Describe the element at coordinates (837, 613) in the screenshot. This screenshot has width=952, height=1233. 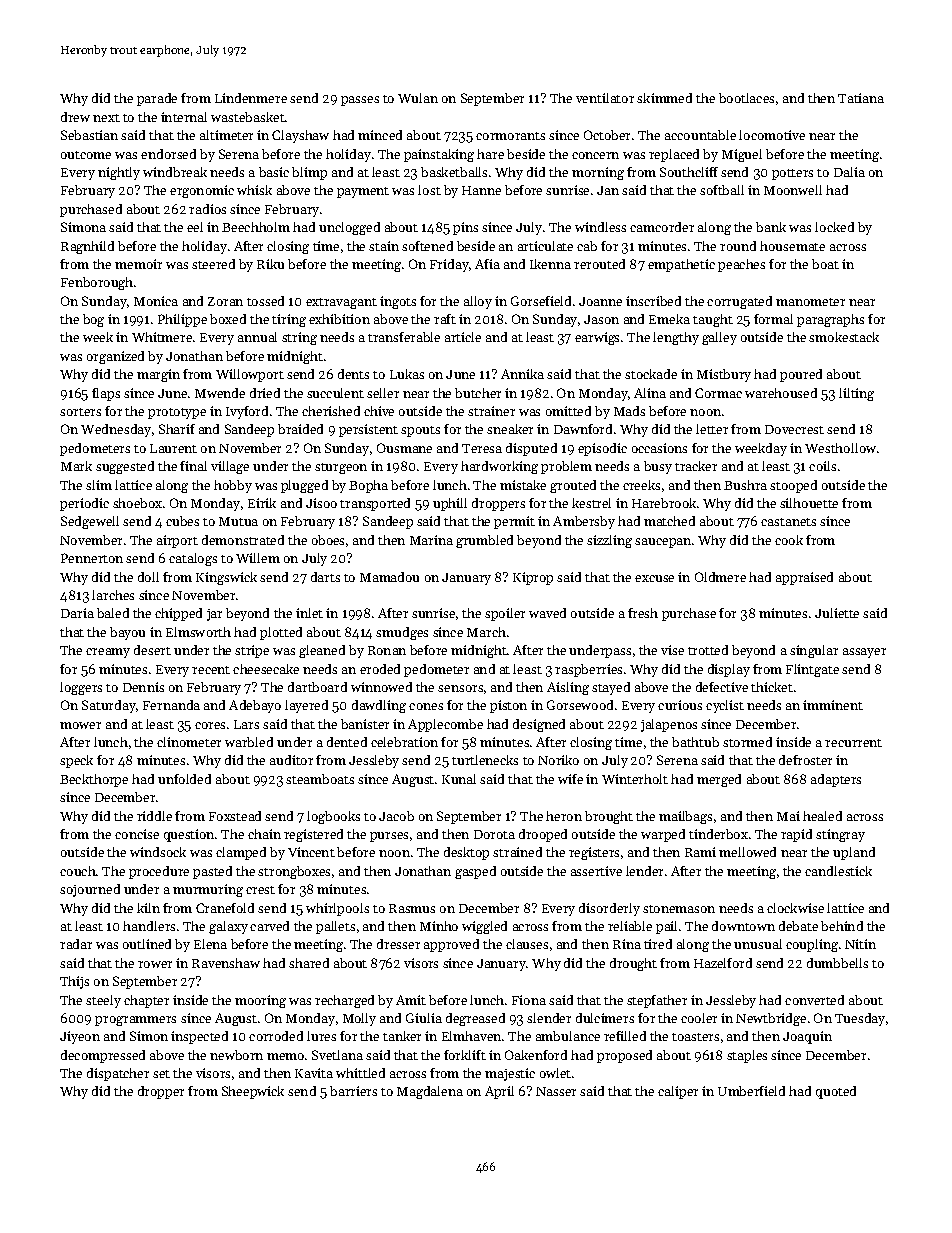
I see `Juliette` at that location.
